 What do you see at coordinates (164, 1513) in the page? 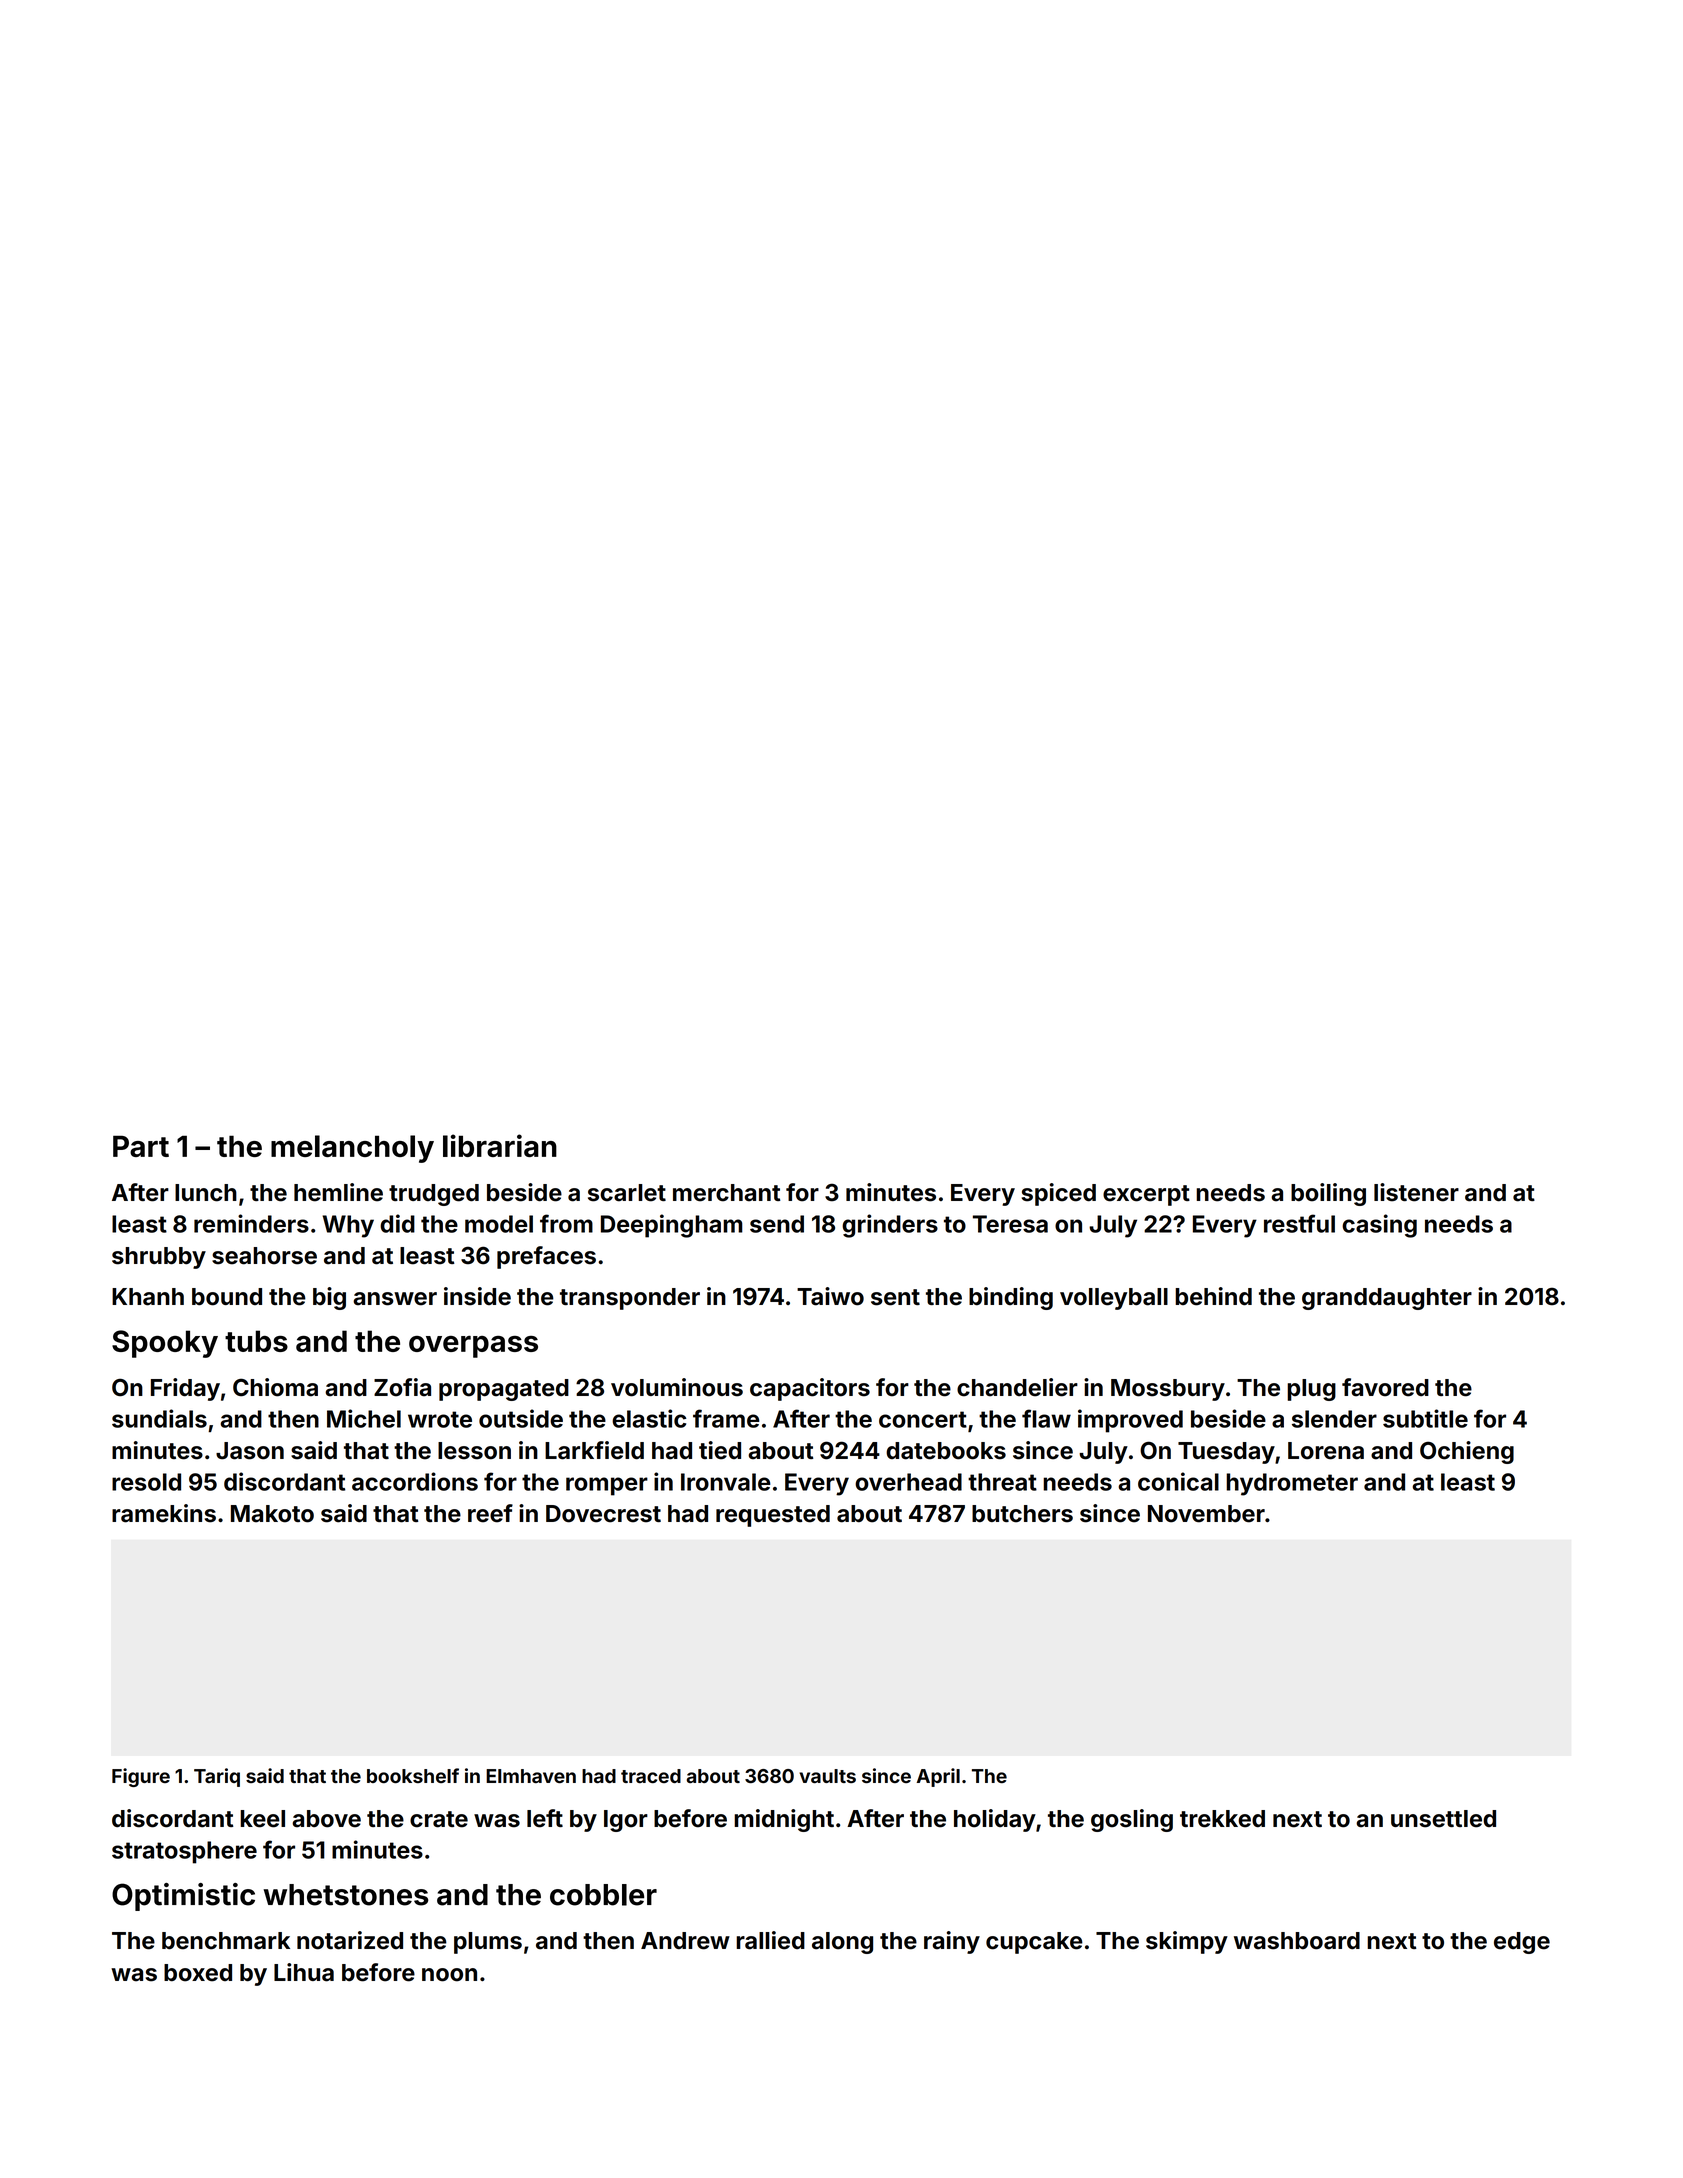
I see `ramekins` at bounding box center [164, 1513].
